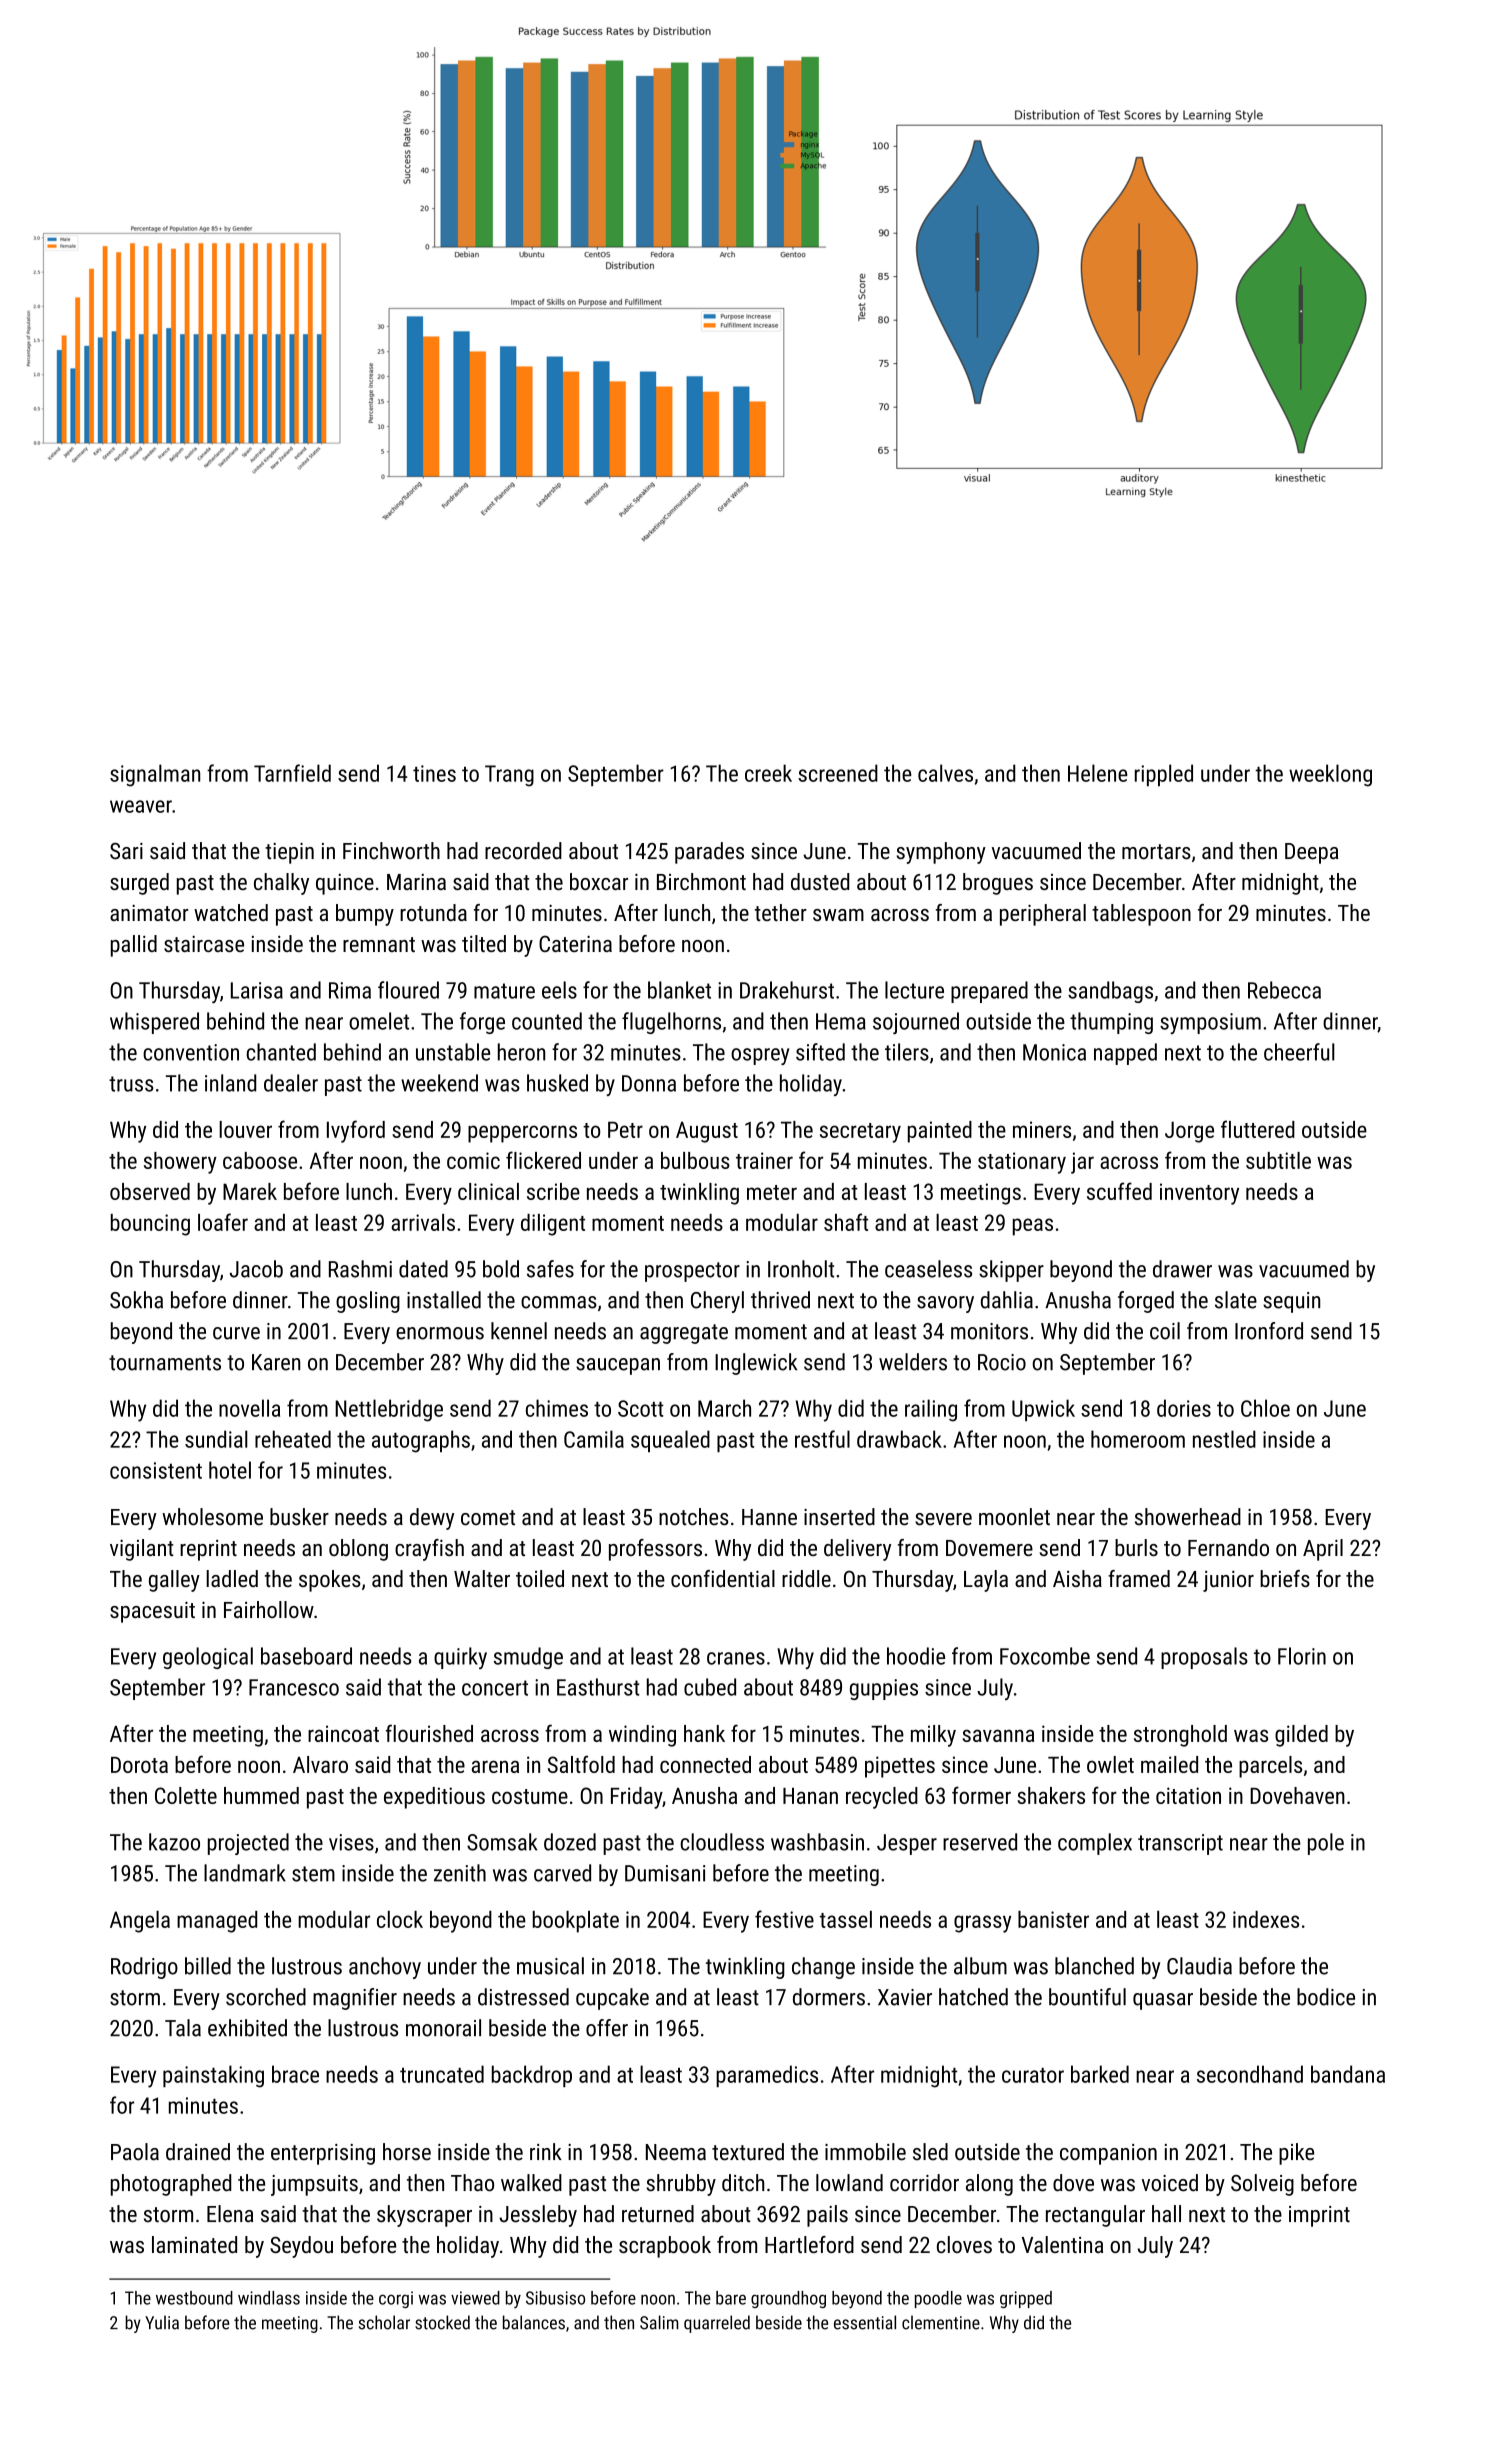 This page has height=2464, width=1496. Describe the element at coordinates (434, 773) in the page. I see `tines` at that location.
